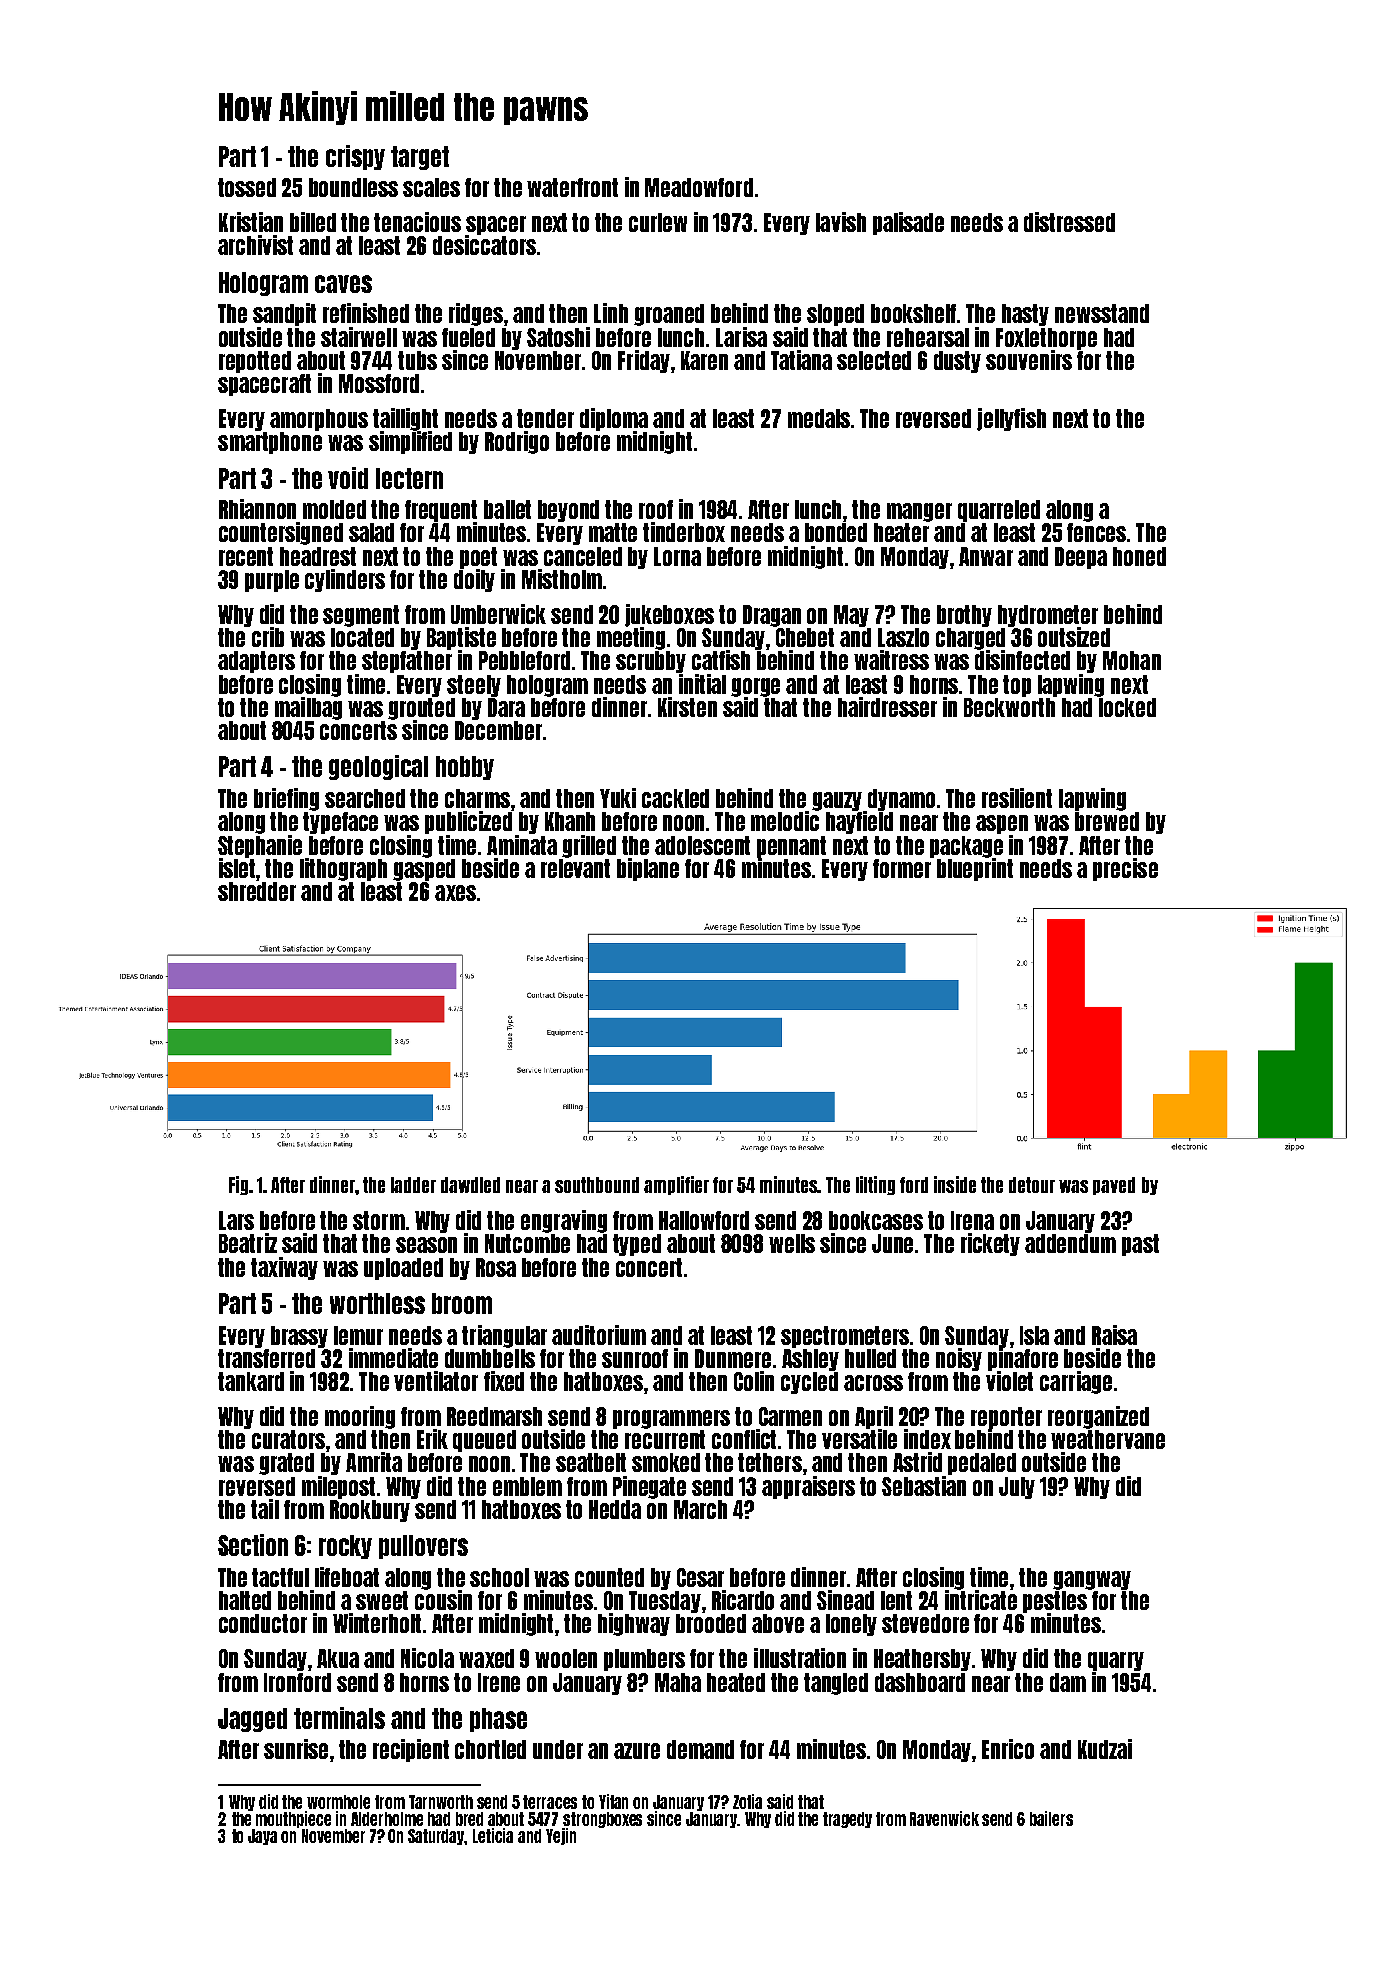  What do you see at coordinates (355, 157) in the screenshot?
I see `crispy` at bounding box center [355, 157].
